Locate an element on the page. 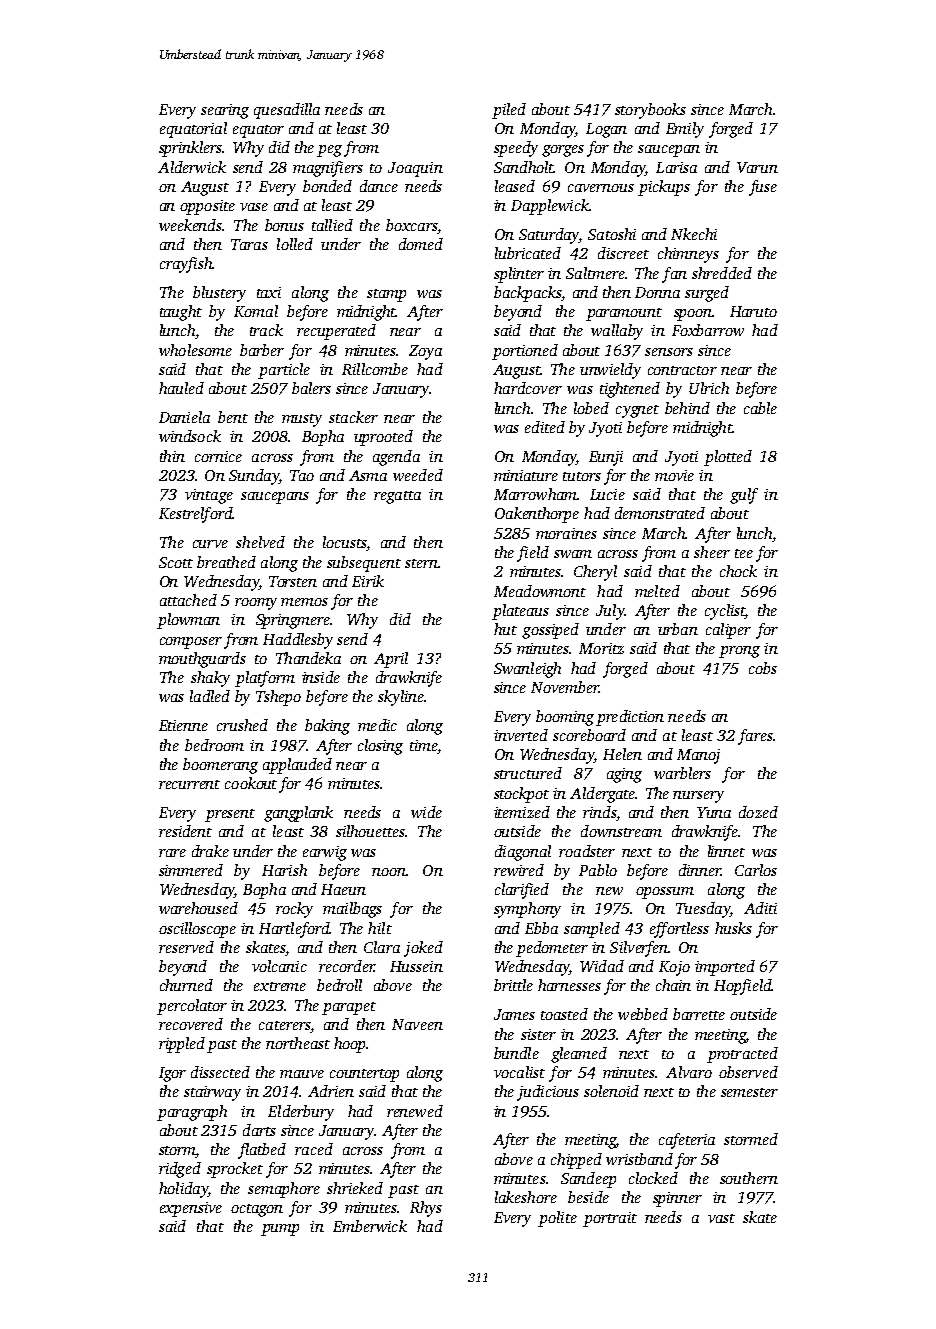 The image size is (936, 1329). storybooks is located at coordinates (650, 111).
